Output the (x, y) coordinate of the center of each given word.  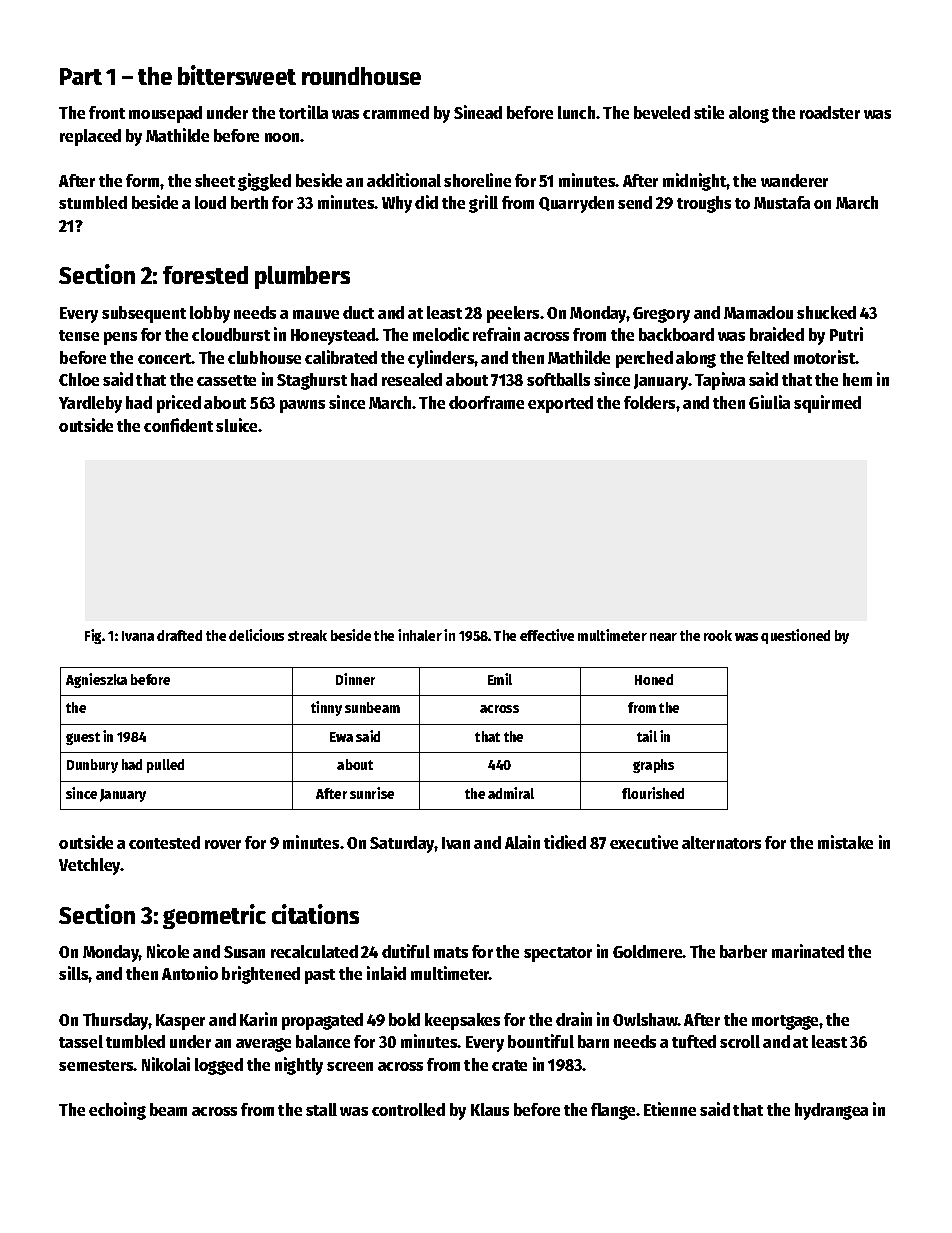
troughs (704, 204)
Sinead (478, 112)
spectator (558, 954)
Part (81, 76)
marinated (808, 951)
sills (74, 973)
